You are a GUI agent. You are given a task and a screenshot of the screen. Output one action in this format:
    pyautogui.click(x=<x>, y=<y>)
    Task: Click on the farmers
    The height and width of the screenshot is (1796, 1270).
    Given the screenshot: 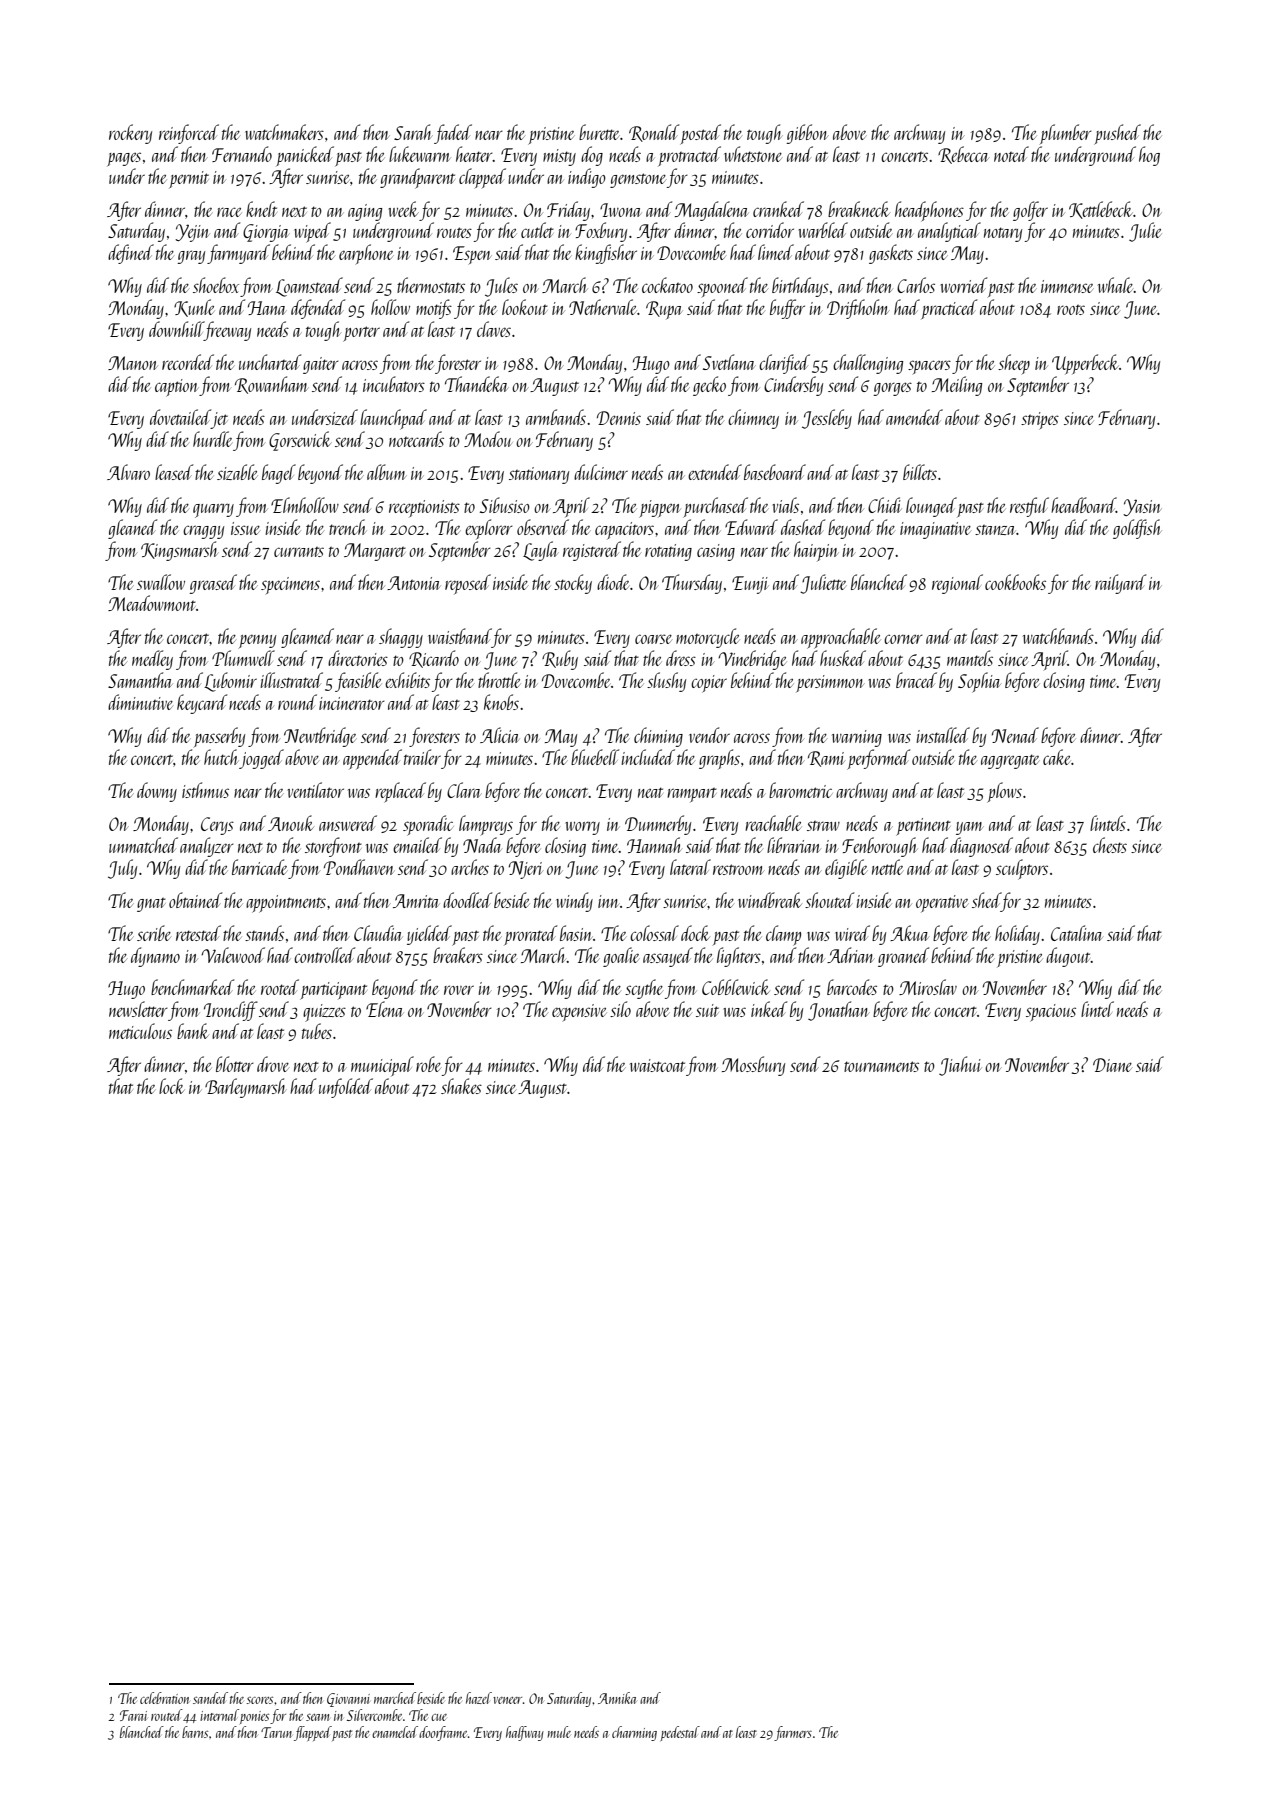 What is the action you would take?
    pyautogui.click(x=793, y=1733)
